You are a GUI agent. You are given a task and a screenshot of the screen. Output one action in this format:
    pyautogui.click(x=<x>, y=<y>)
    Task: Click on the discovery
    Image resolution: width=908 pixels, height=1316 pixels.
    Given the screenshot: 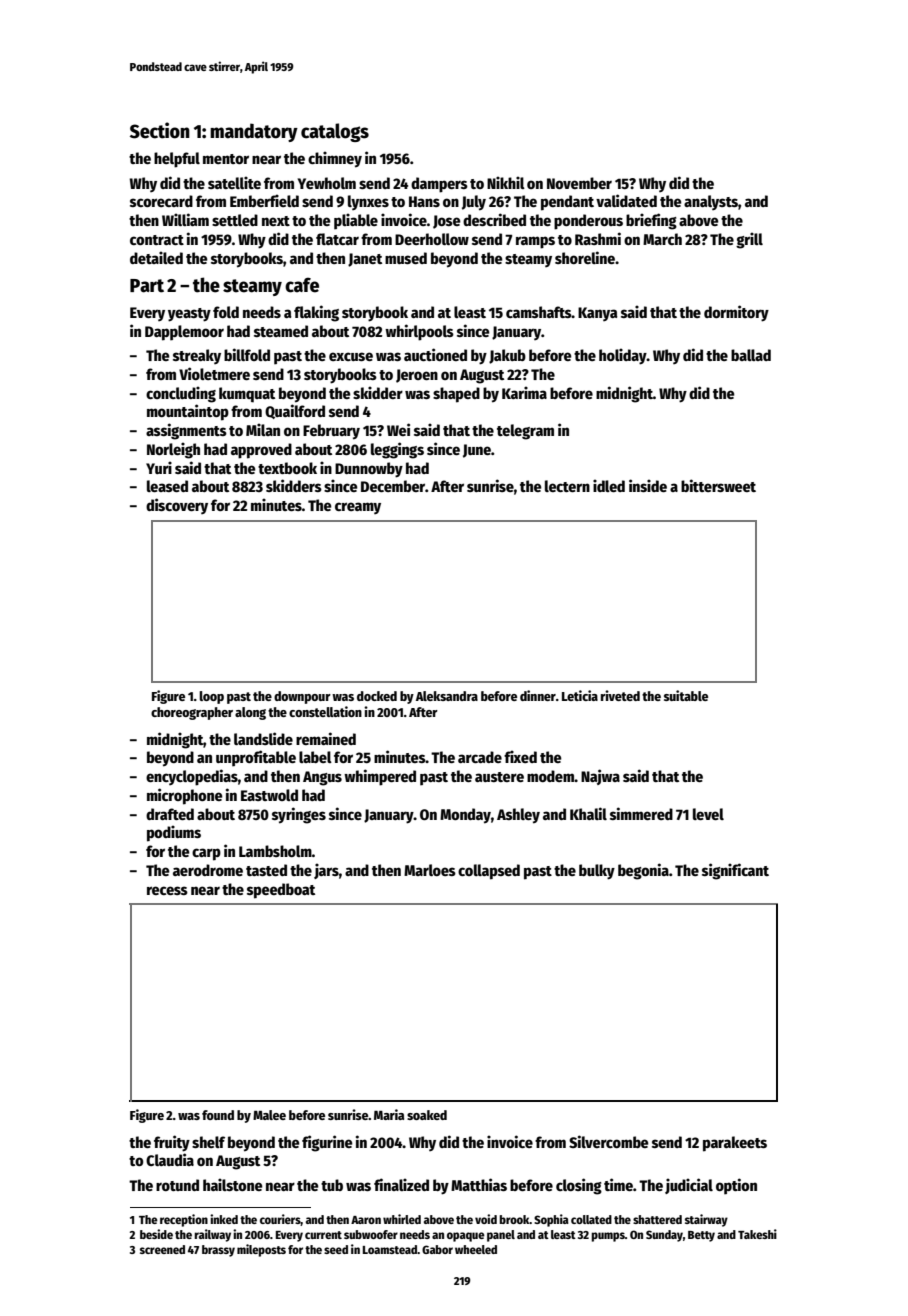 What is the action you would take?
    pyautogui.click(x=177, y=506)
